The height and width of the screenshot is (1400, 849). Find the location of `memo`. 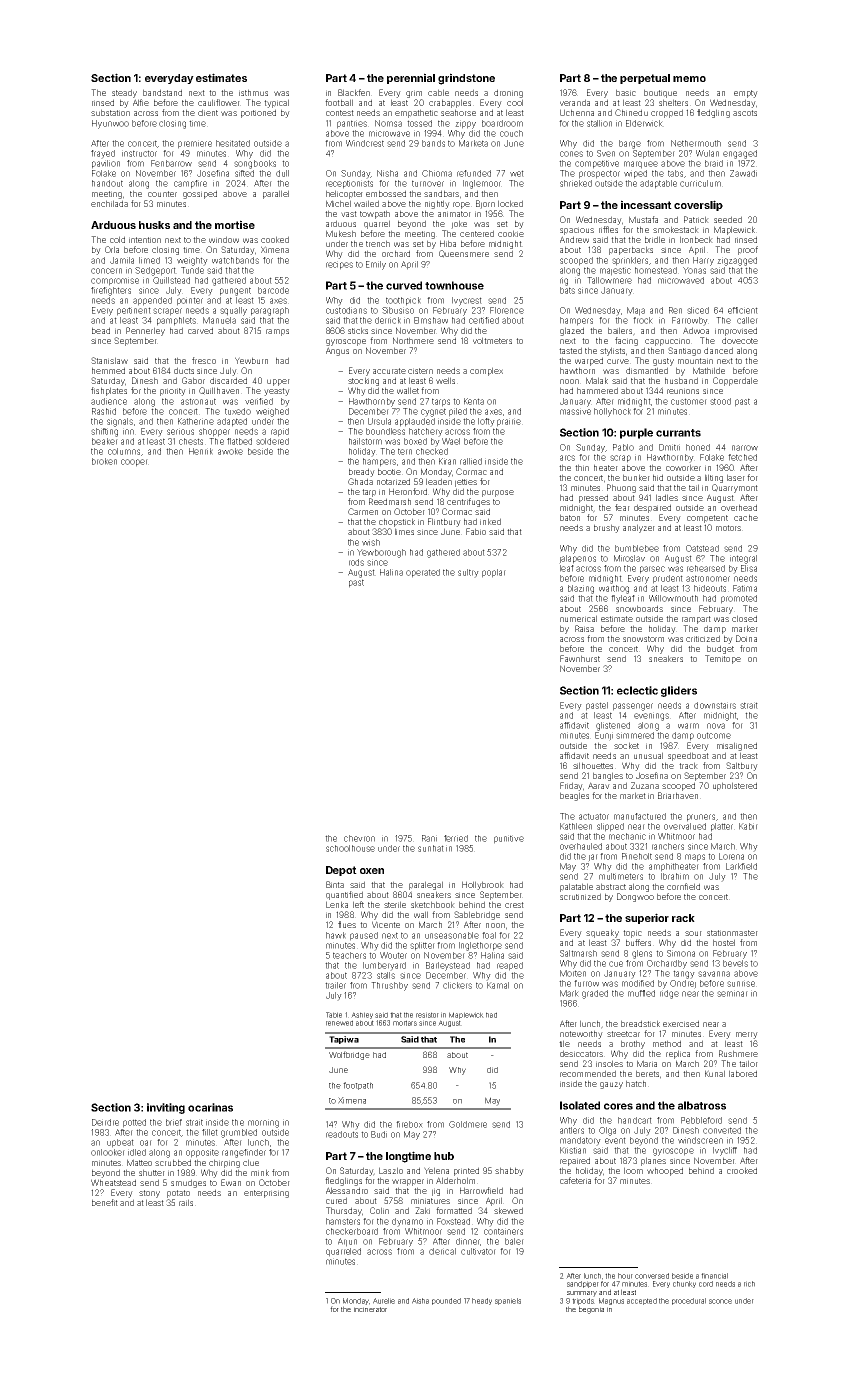

memo is located at coordinates (689, 79).
